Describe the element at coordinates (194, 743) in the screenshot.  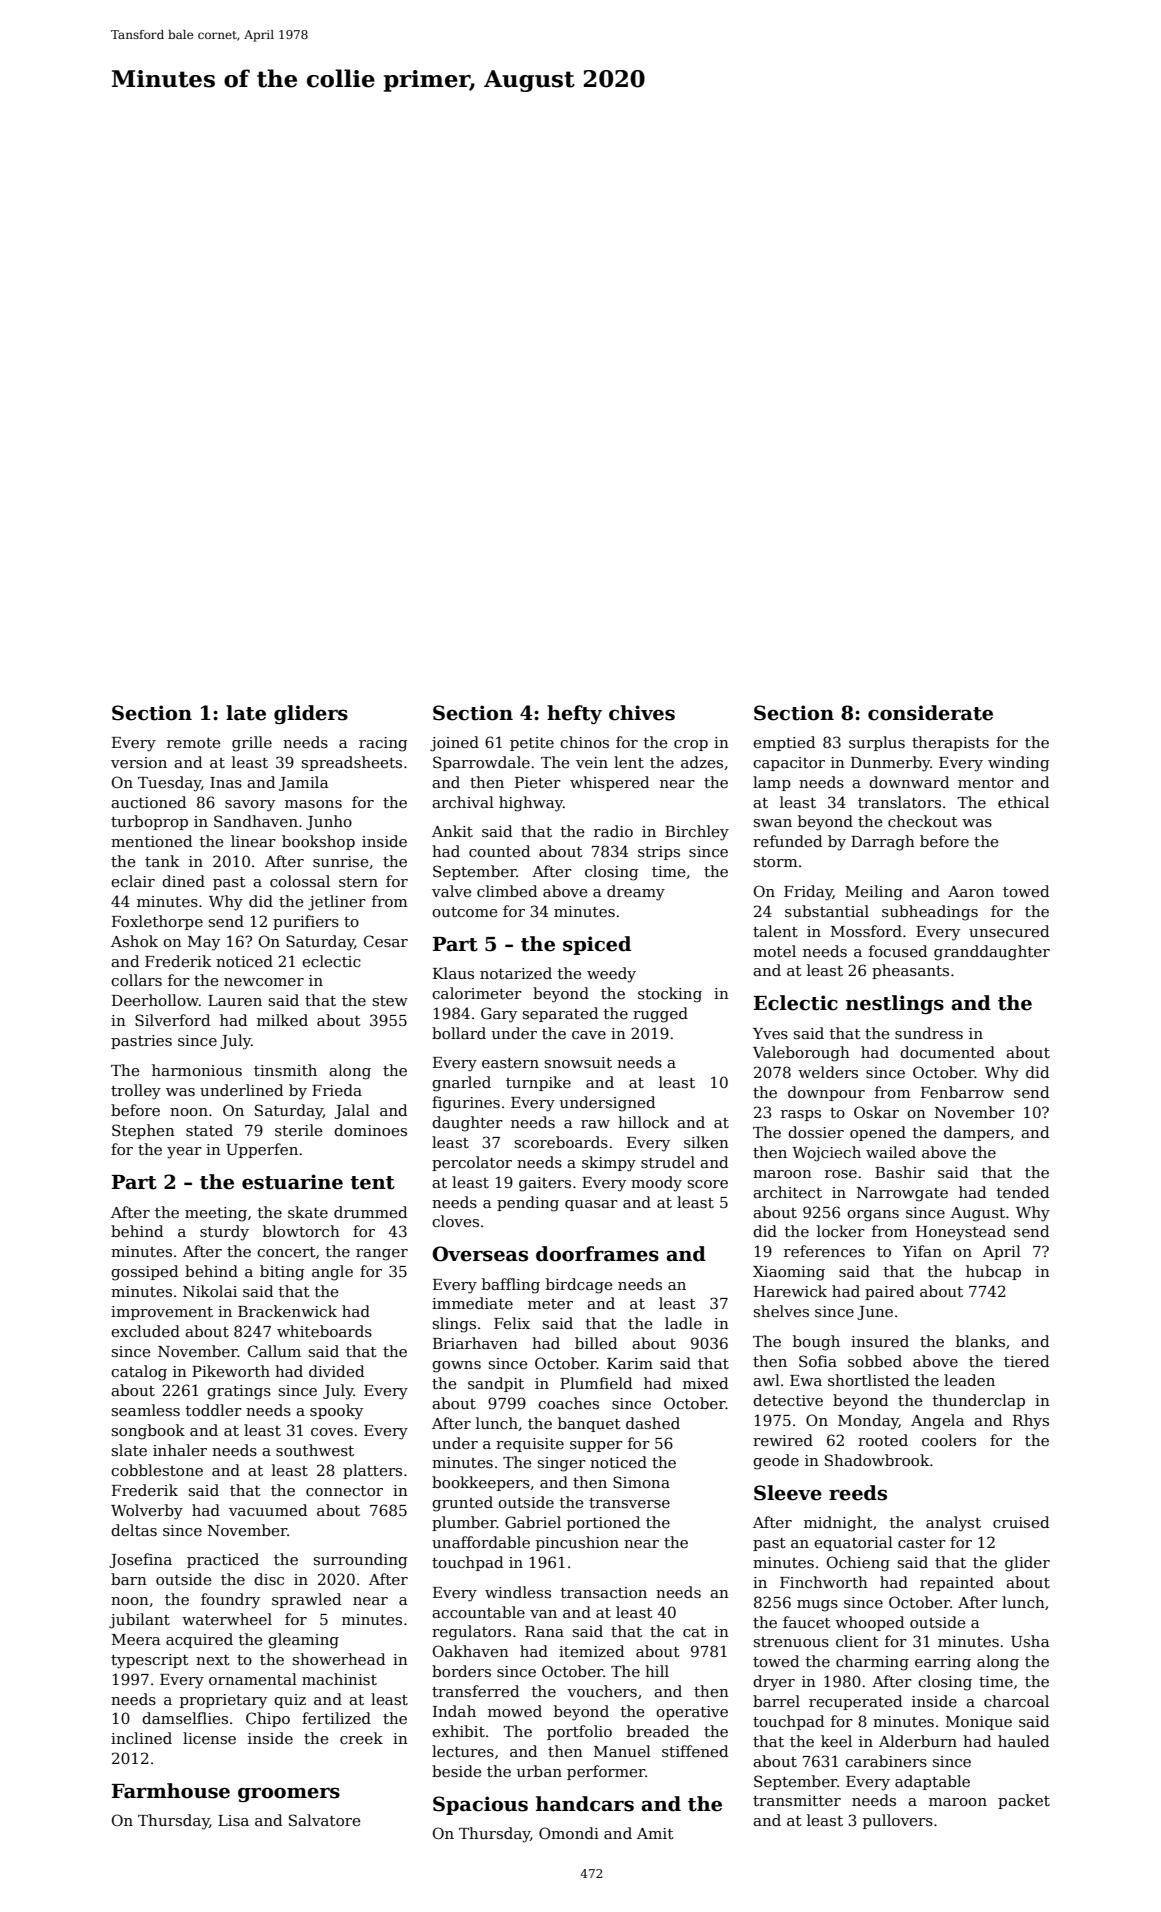
I see `remote` at that location.
